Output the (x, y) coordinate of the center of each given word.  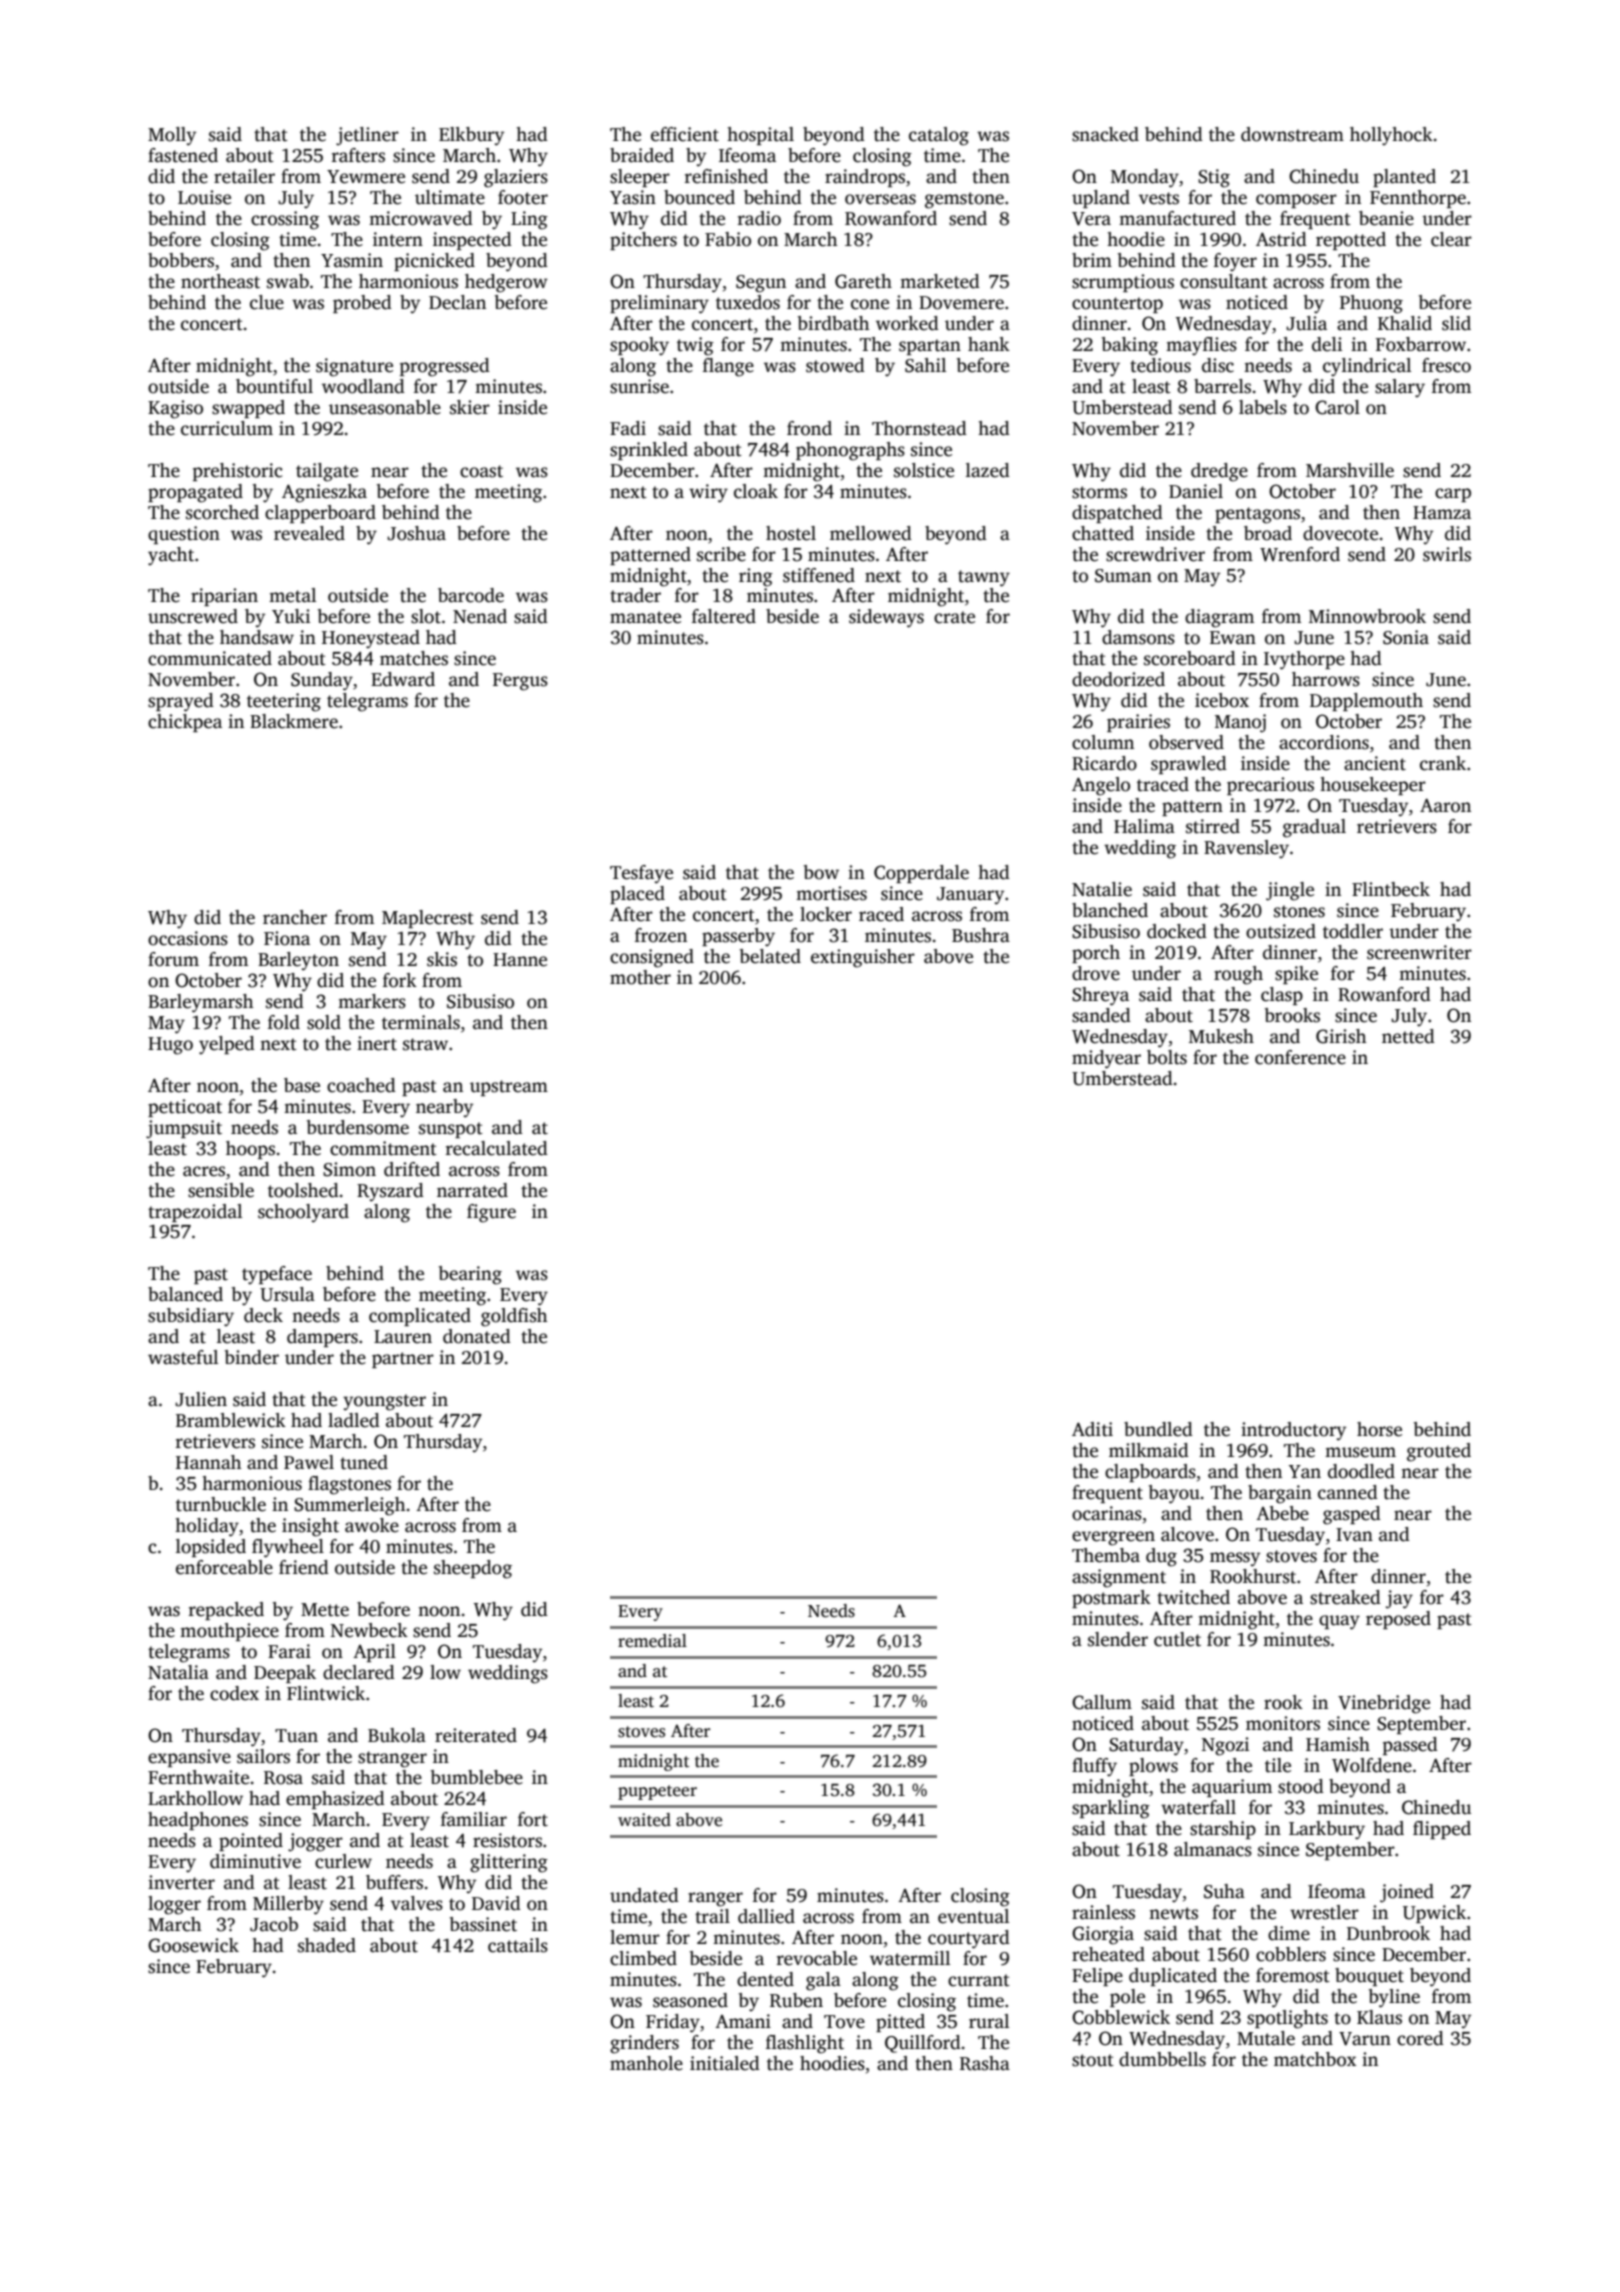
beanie (1386, 218)
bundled (1158, 1429)
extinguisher (863, 958)
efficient (685, 134)
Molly (172, 136)
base (302, 1085)
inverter (181, 1882)
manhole (646, 2063)
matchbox (1315, 2059)
